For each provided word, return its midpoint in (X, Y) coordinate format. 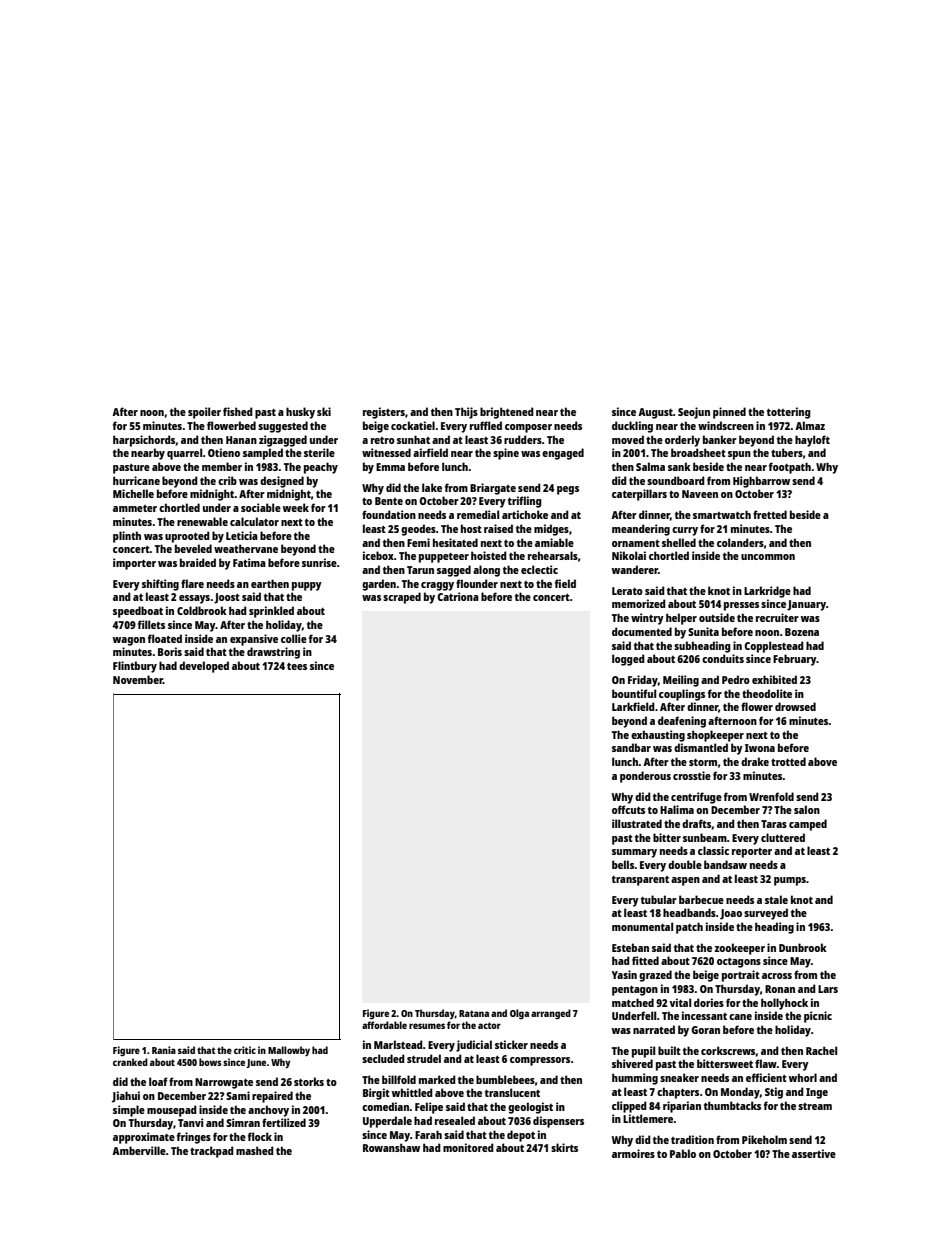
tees (297, 666)
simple (129, 1111)
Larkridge (767, 592)
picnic (818, 1017)
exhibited (774, 679)
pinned (729, 413)
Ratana (474, 1013)
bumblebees (505, 1079)
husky (300, 413)
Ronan (780, 989)
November (138, 679)
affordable (384, 1025)
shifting (160, 585)
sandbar (631, 747)
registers (384, 413)
